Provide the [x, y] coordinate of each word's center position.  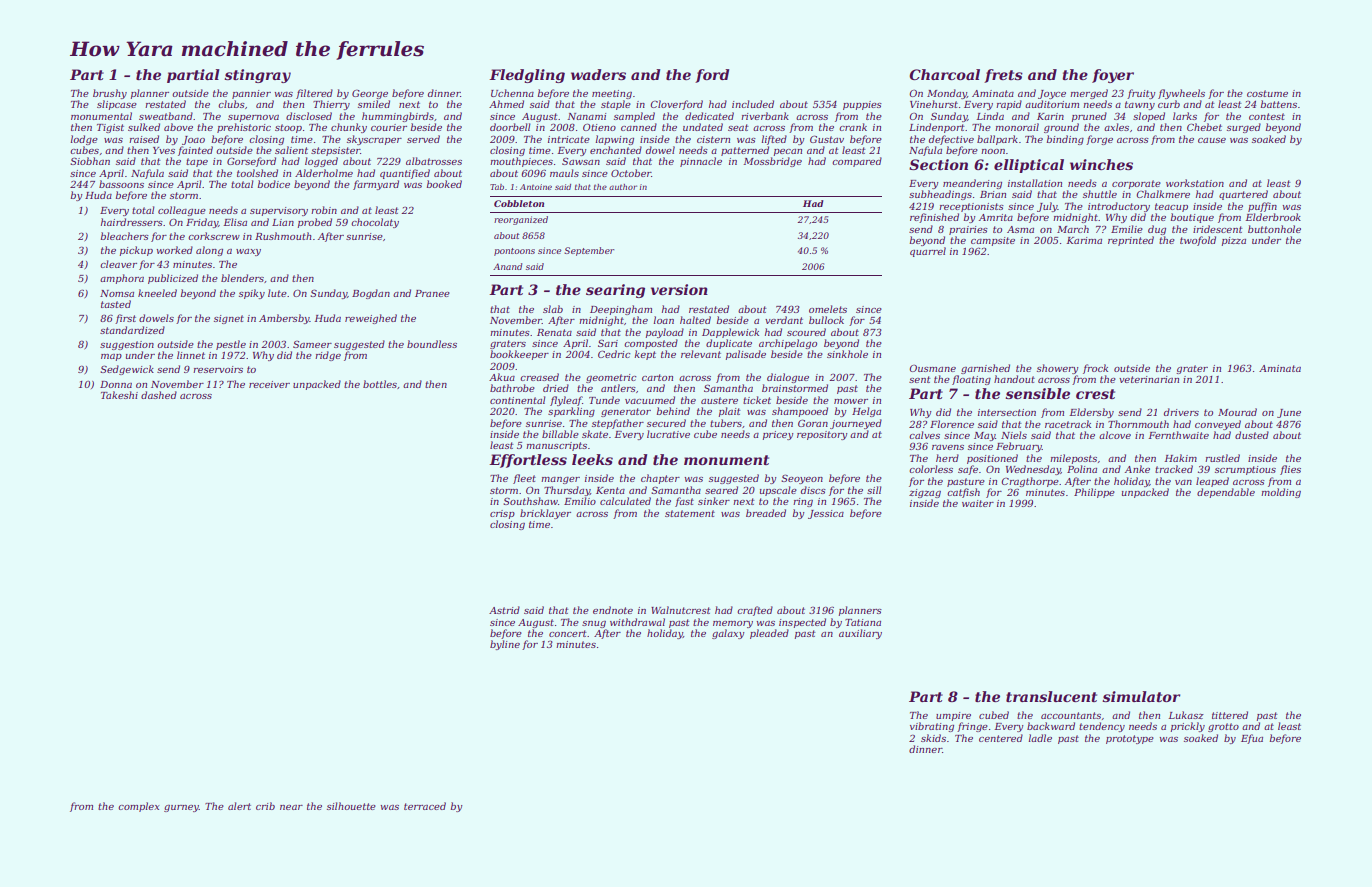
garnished [985, 369]
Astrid [504, 610]
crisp [502, 514]
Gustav [827, 139]
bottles [380, 384]
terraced [425, 806]
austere [719, 400]
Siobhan [90, 161]
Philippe [1094, 493]
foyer [1113, 76]
